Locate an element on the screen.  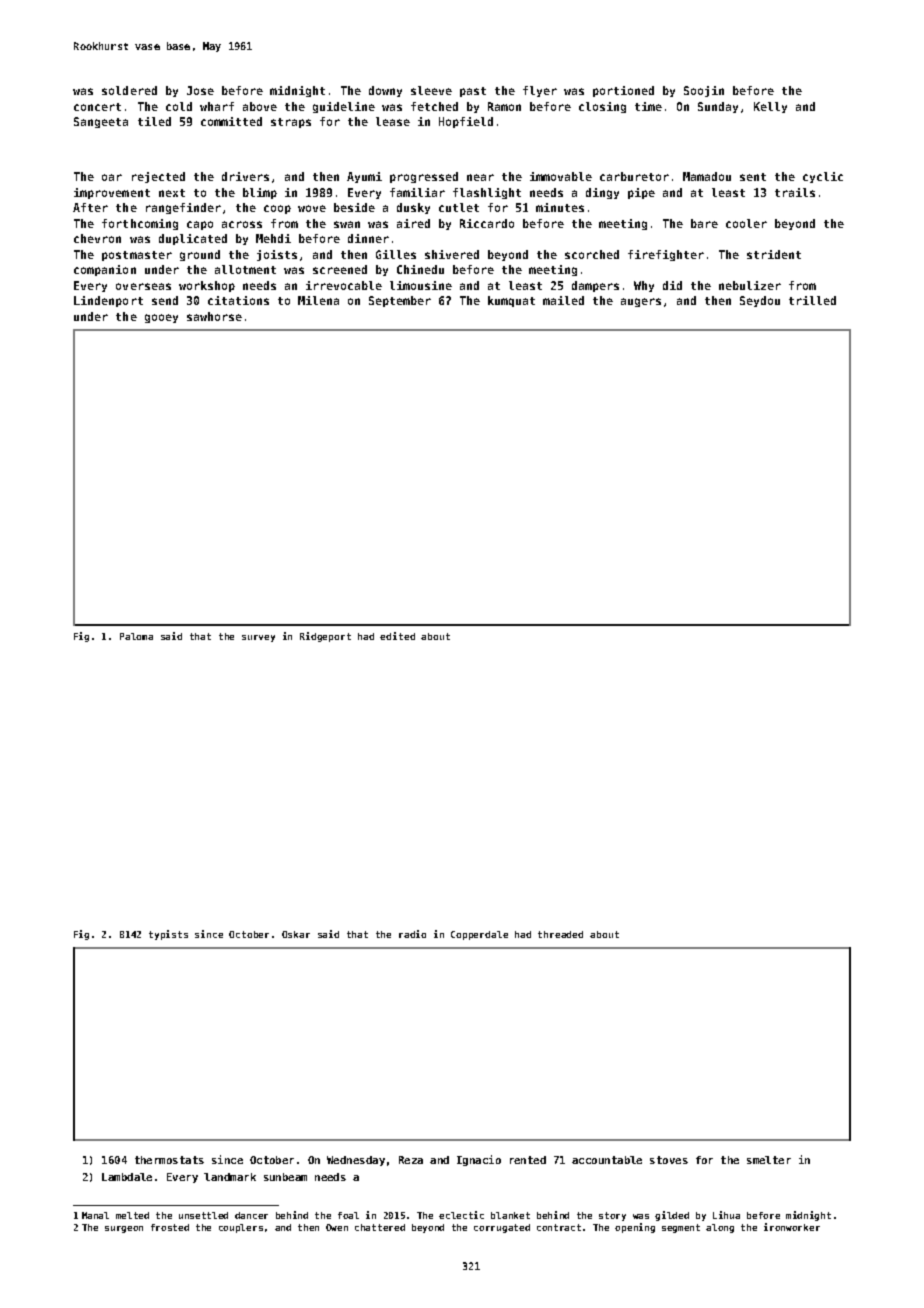
threaded is located at coordinates (560, 934).
